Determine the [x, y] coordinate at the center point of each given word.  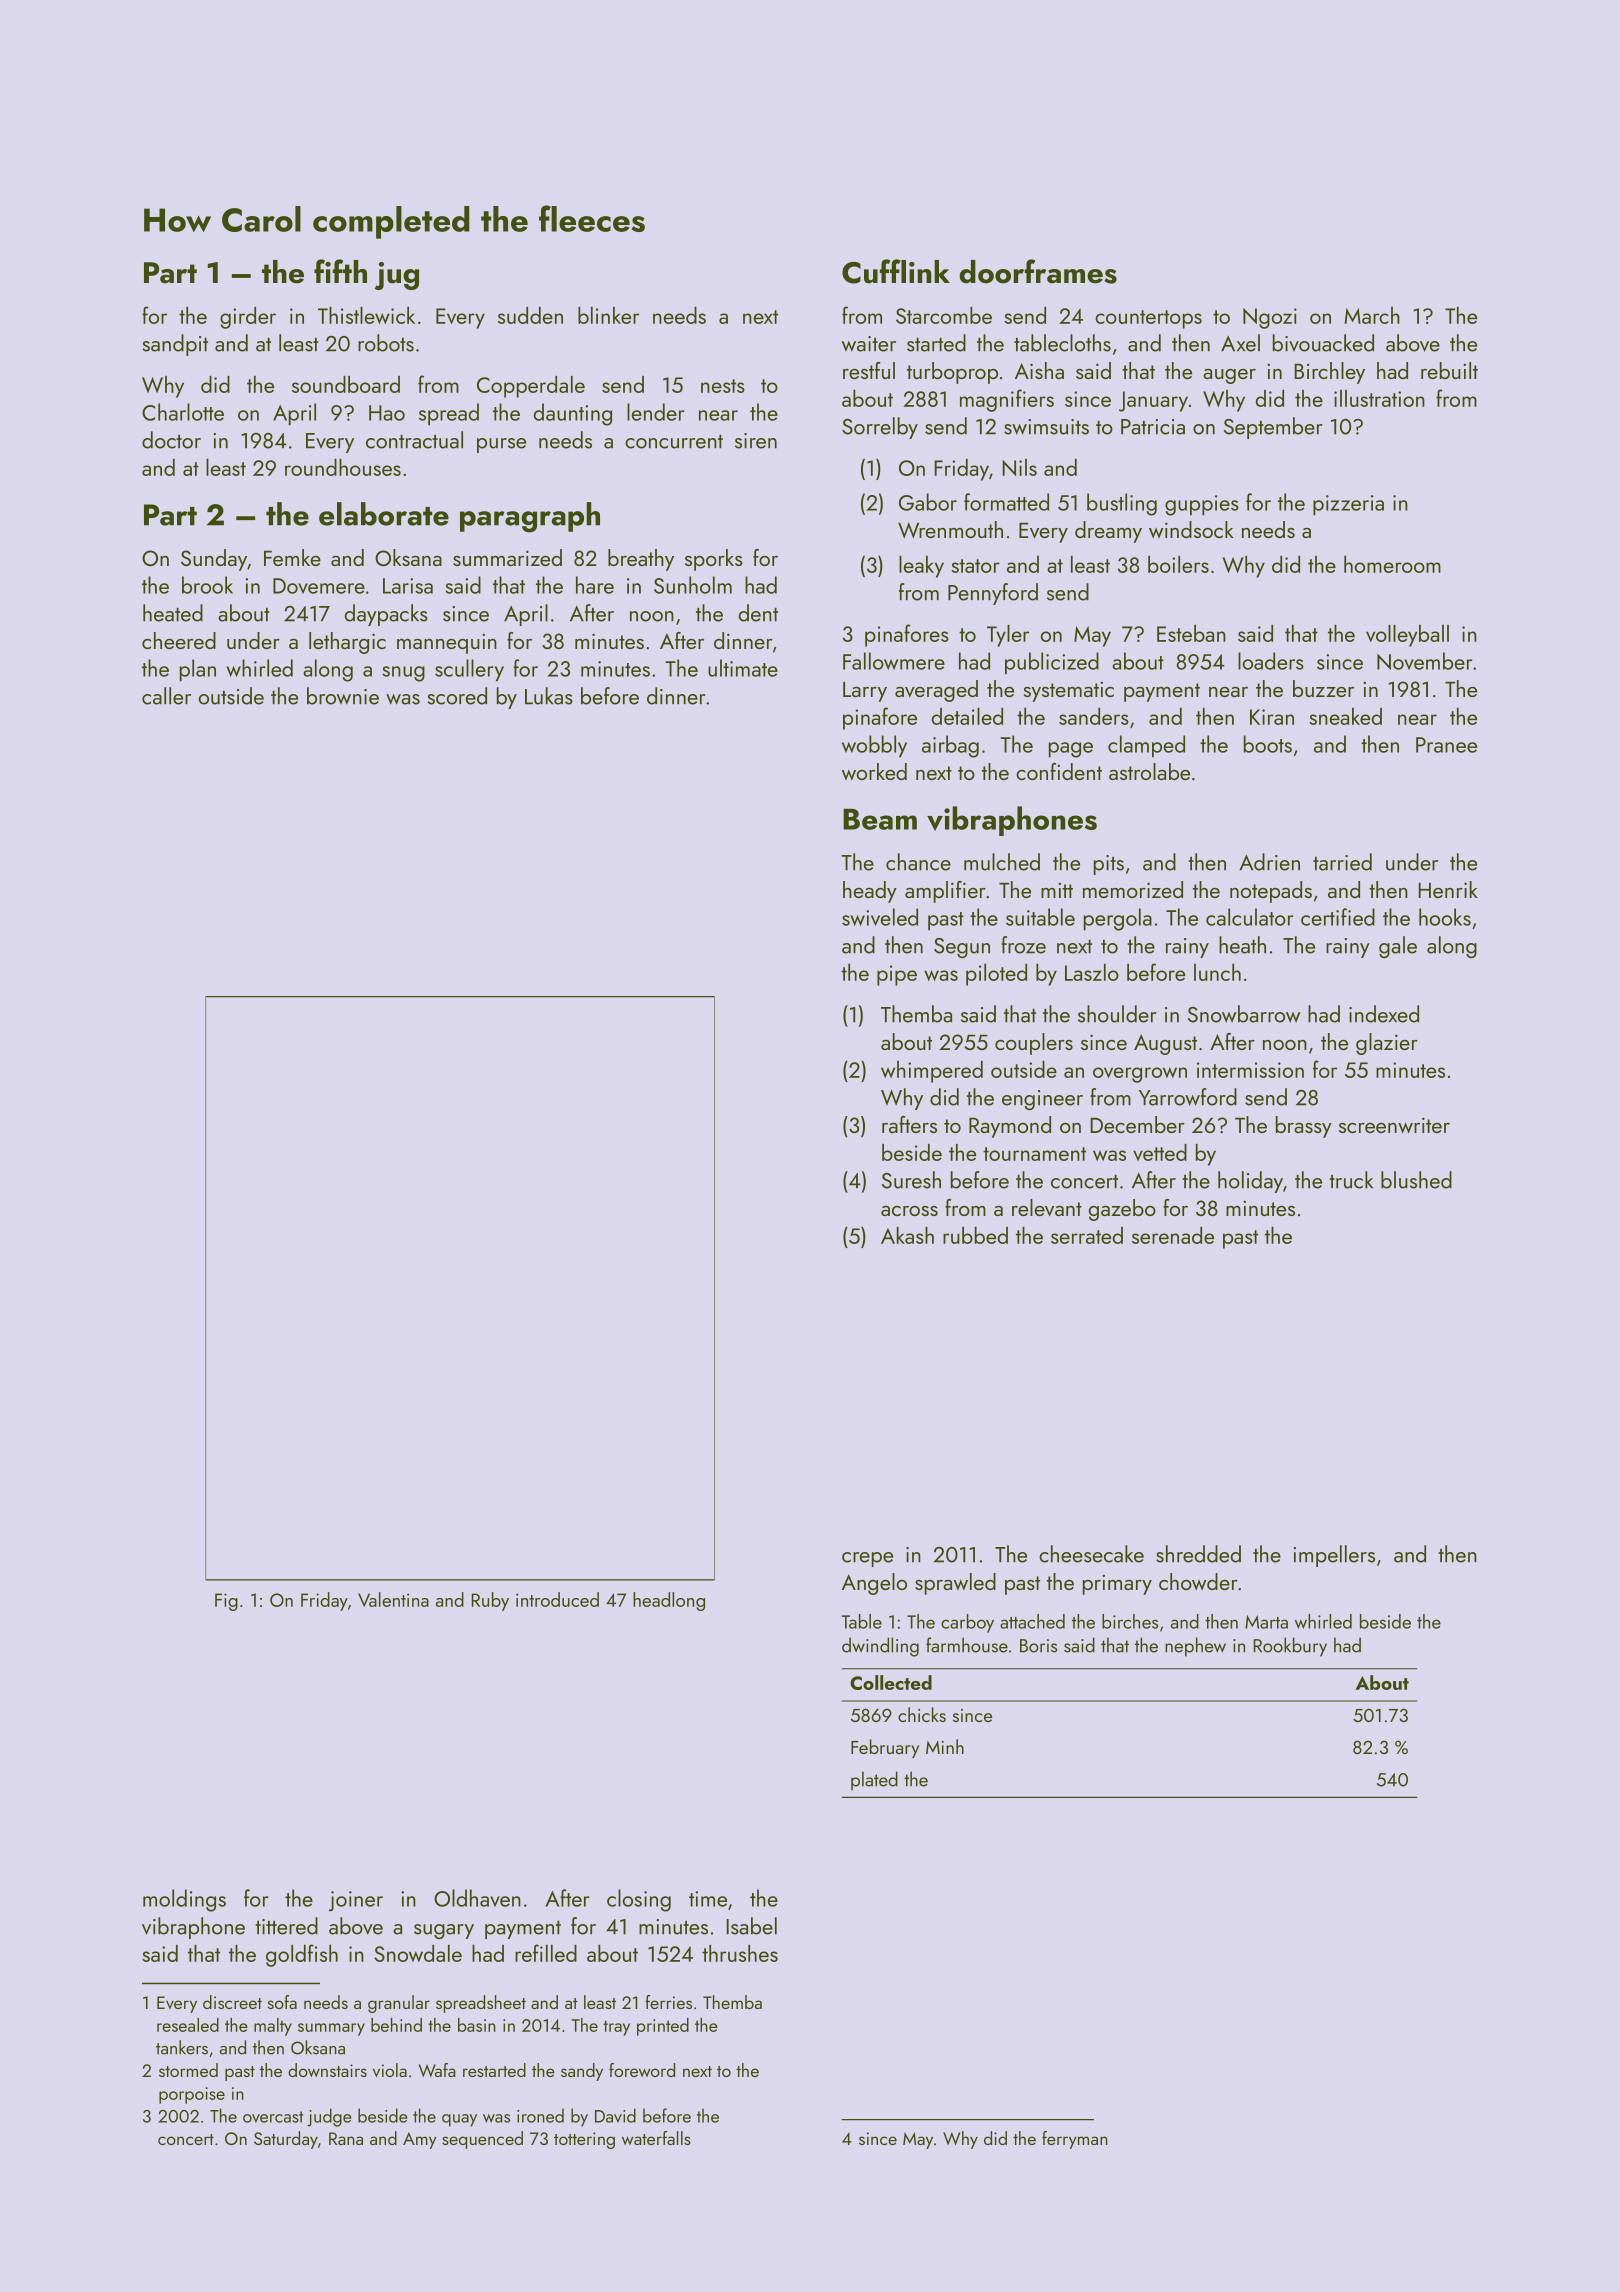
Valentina [393, 1599]
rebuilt [1449, 370]
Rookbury [1290, 1647]
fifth [340, 271]
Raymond [1010, 1127]
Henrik [1448, 889]
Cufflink [896, 271]
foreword [642, 2070]
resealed [188, 2025]
